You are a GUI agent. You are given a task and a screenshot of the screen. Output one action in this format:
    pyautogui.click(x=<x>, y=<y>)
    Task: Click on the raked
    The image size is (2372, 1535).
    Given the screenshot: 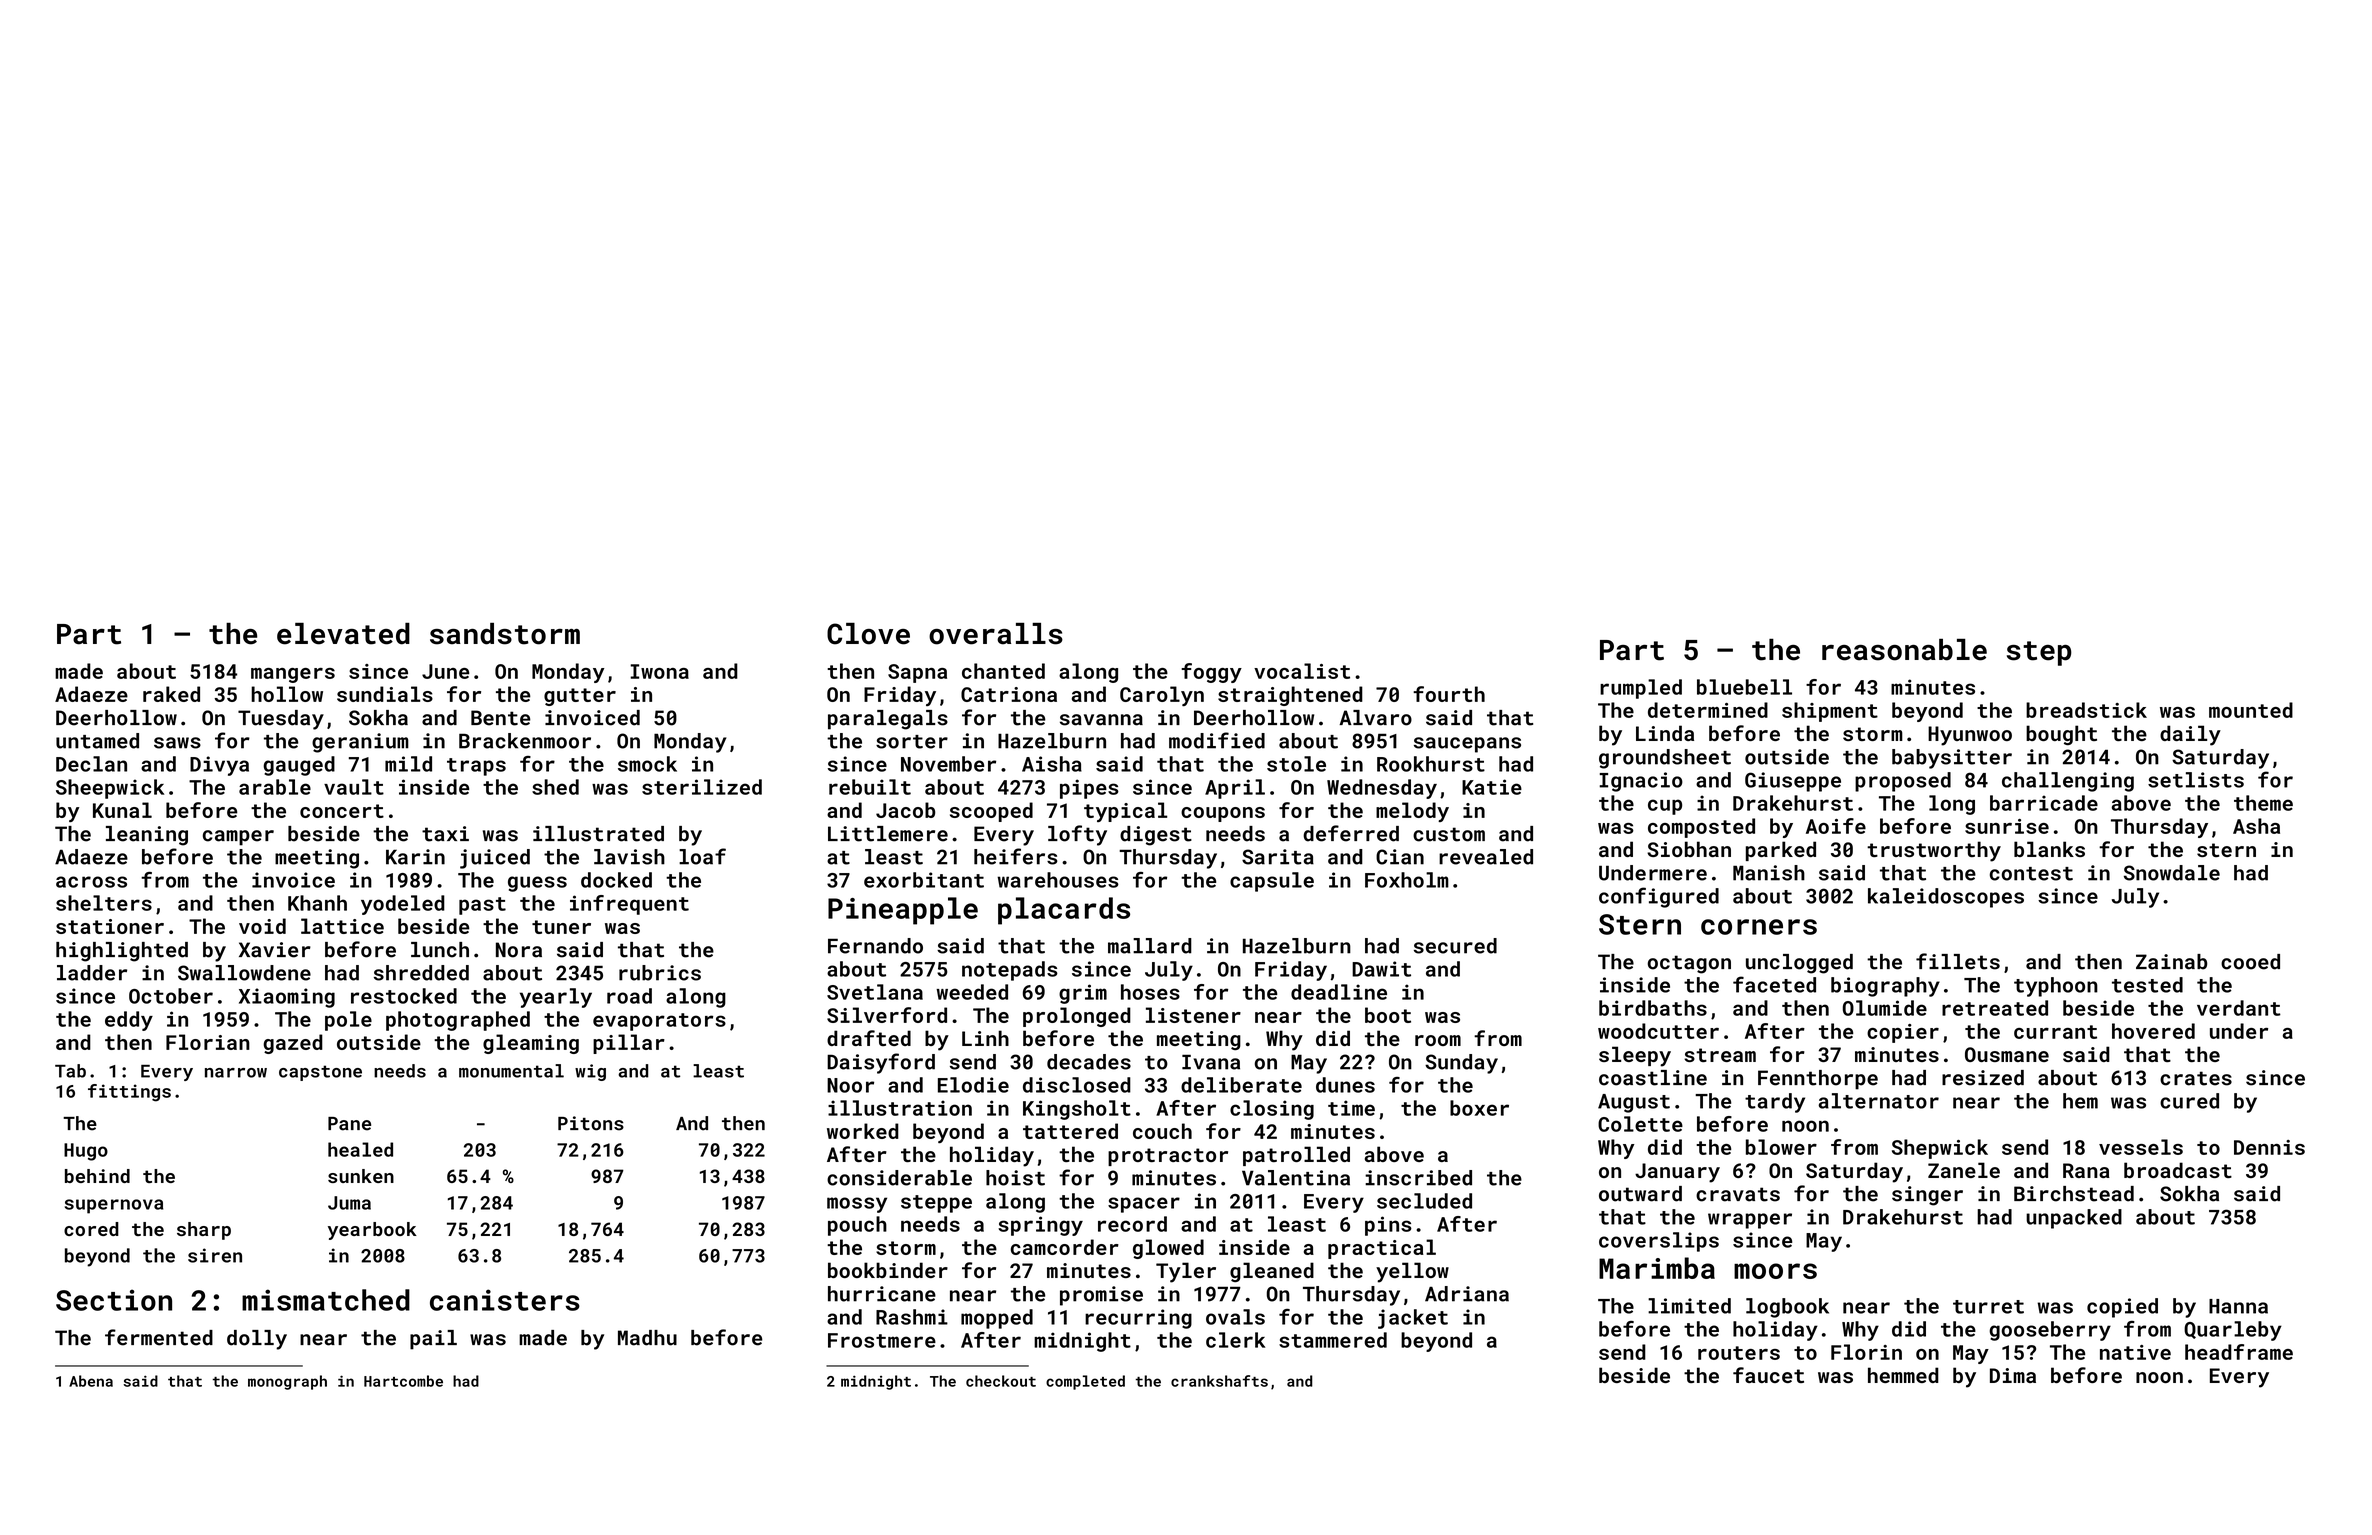 What is the action you would take?
    pyautogui.click(x=171, y=694)
